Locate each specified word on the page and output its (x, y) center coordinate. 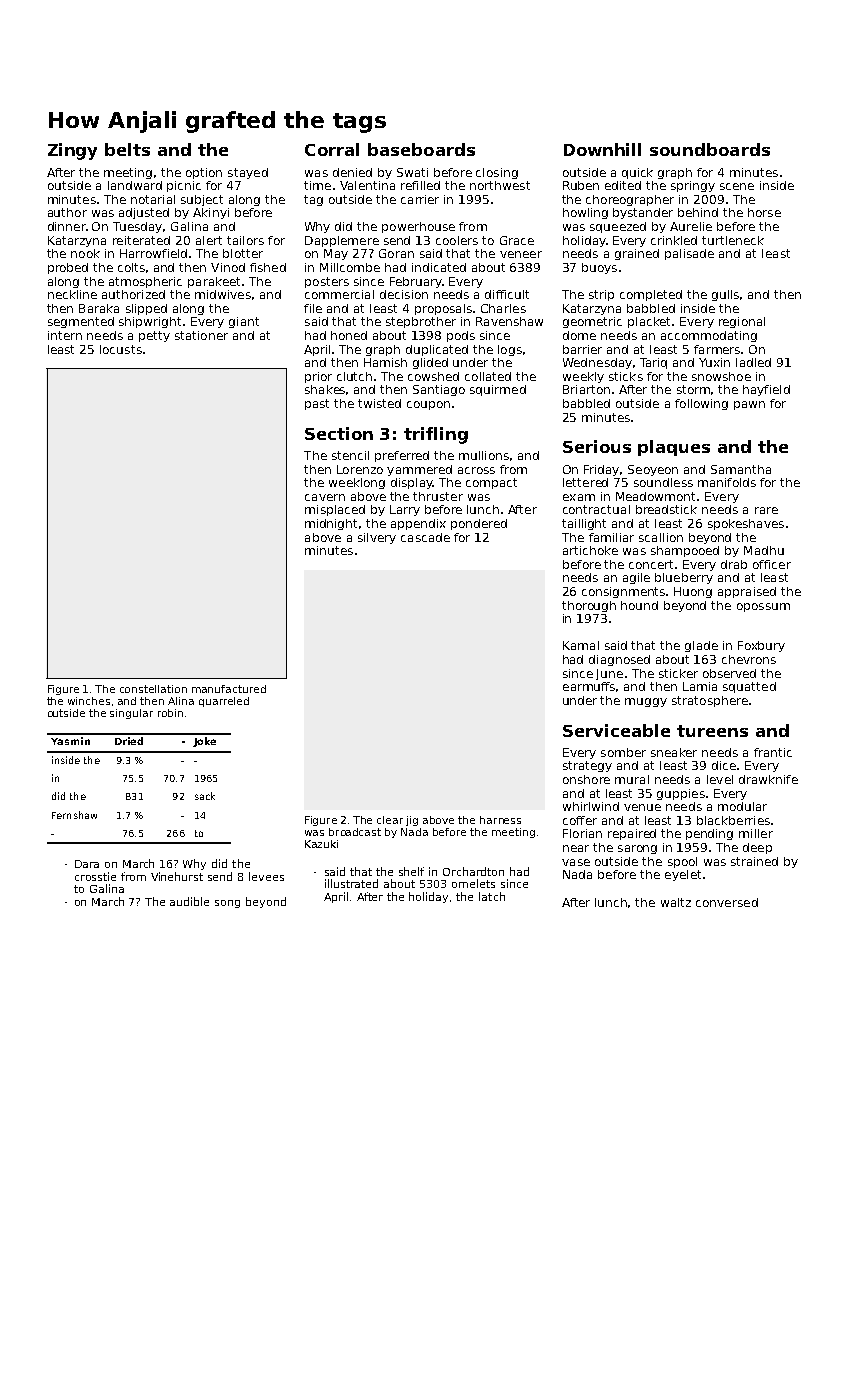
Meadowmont (655, 496)
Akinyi (211, 213)
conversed (727, 902)
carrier (420, 199)
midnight (331, 524)
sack (205, 796)
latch (492, 896)
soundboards (710, 149)
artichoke (590, 550)
